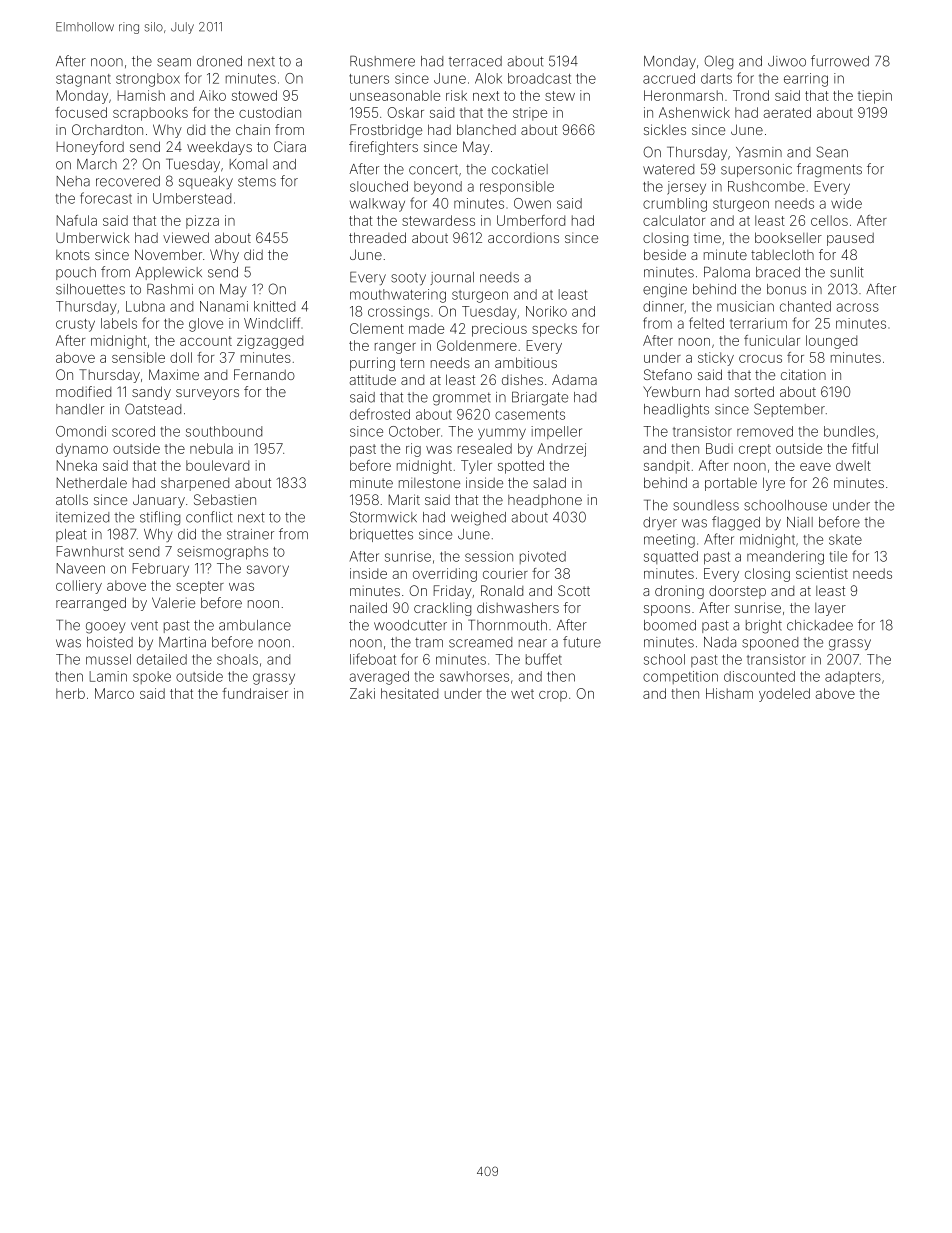  I want to click on Friday, so click(453, 592).
